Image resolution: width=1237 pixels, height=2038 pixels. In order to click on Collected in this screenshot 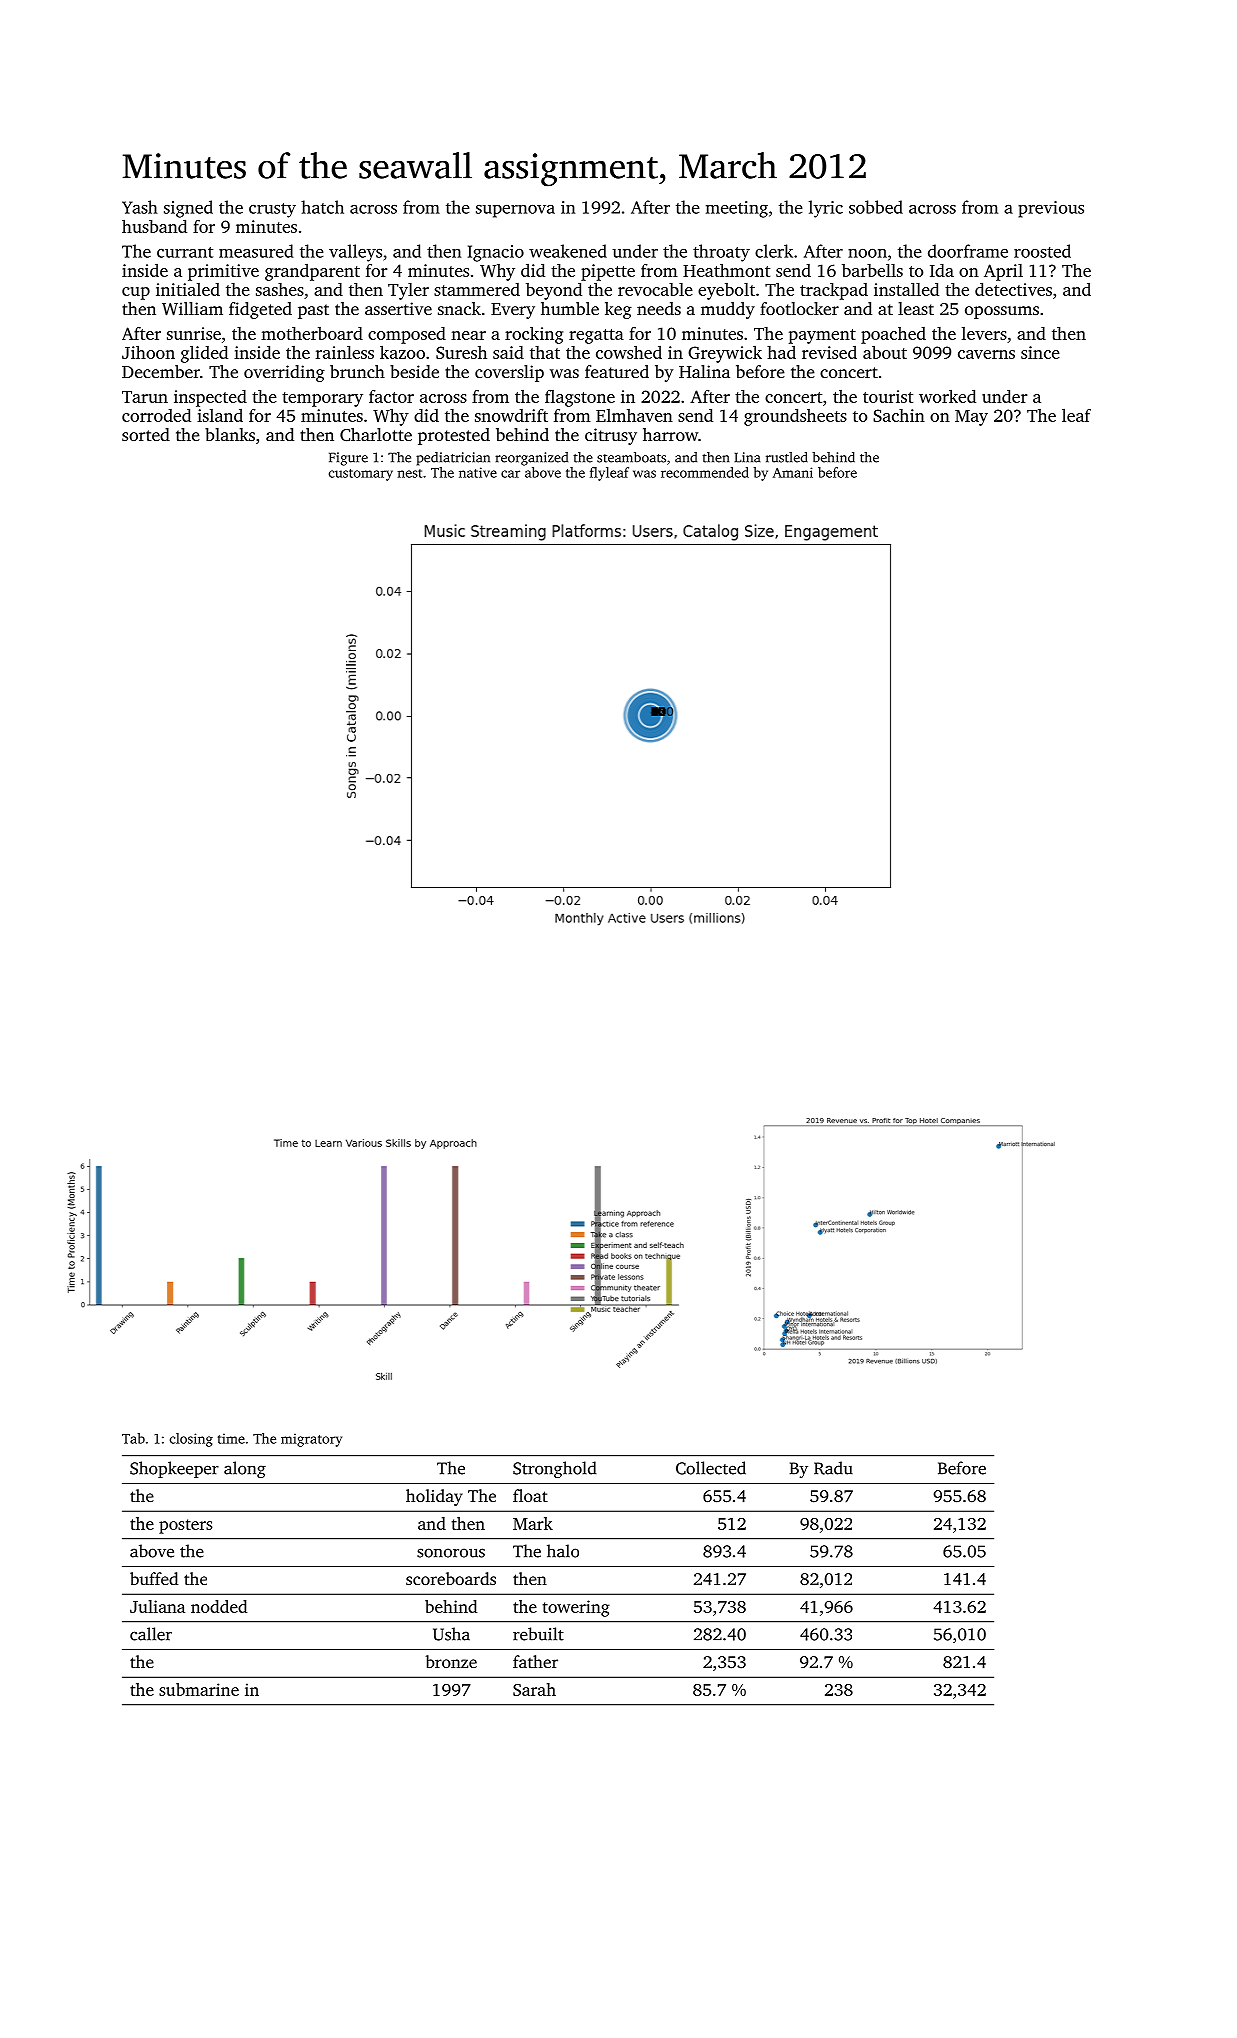, I will do `click(711, 1468)`.
